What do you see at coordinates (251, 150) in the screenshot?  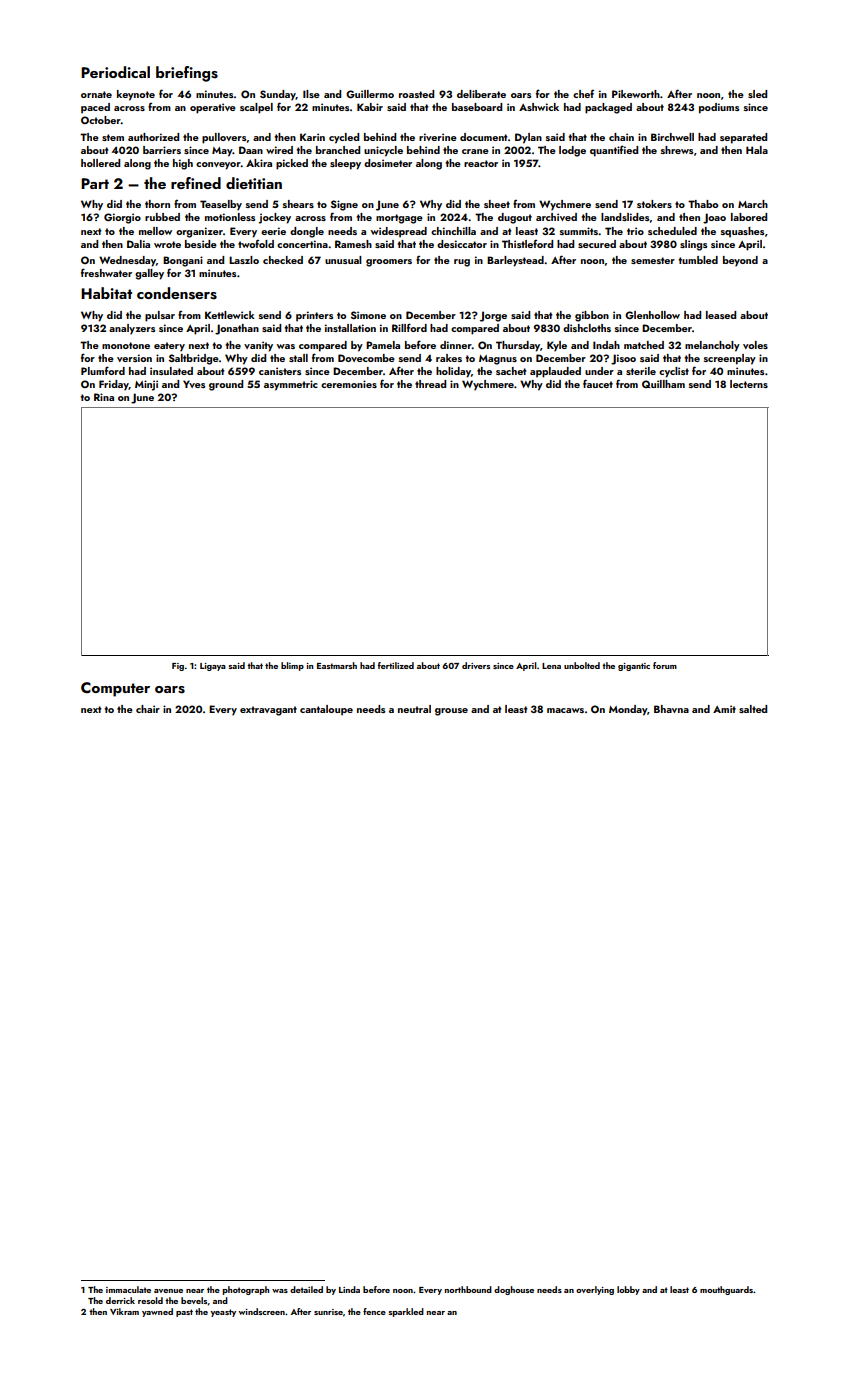 I see `Daan` at bounding box center [251, 150].
